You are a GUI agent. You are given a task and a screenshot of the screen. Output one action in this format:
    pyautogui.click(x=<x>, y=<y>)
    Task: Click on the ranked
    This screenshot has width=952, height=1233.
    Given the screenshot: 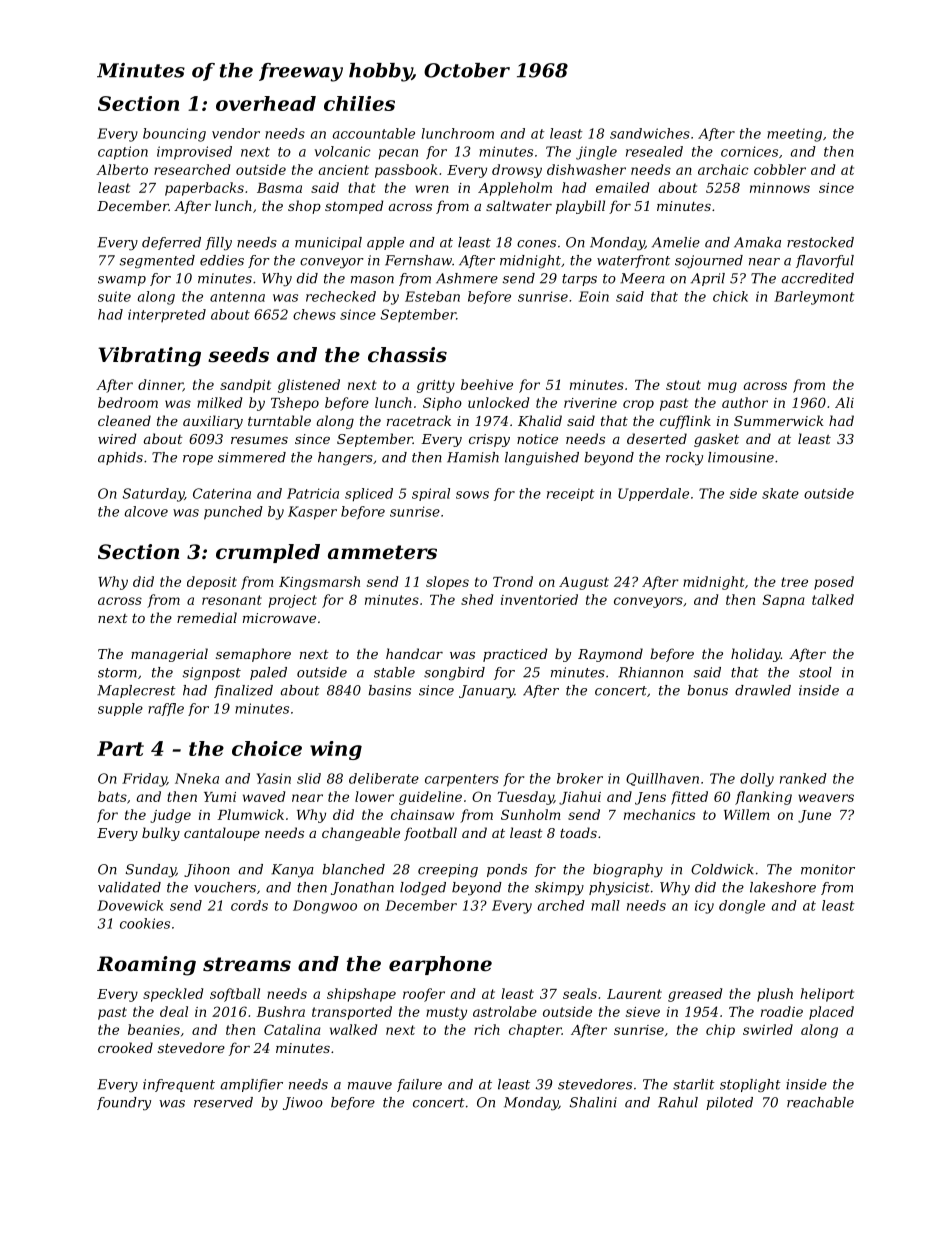 What is the action you would take?
    pyautogui.click(x=803, y=778)
